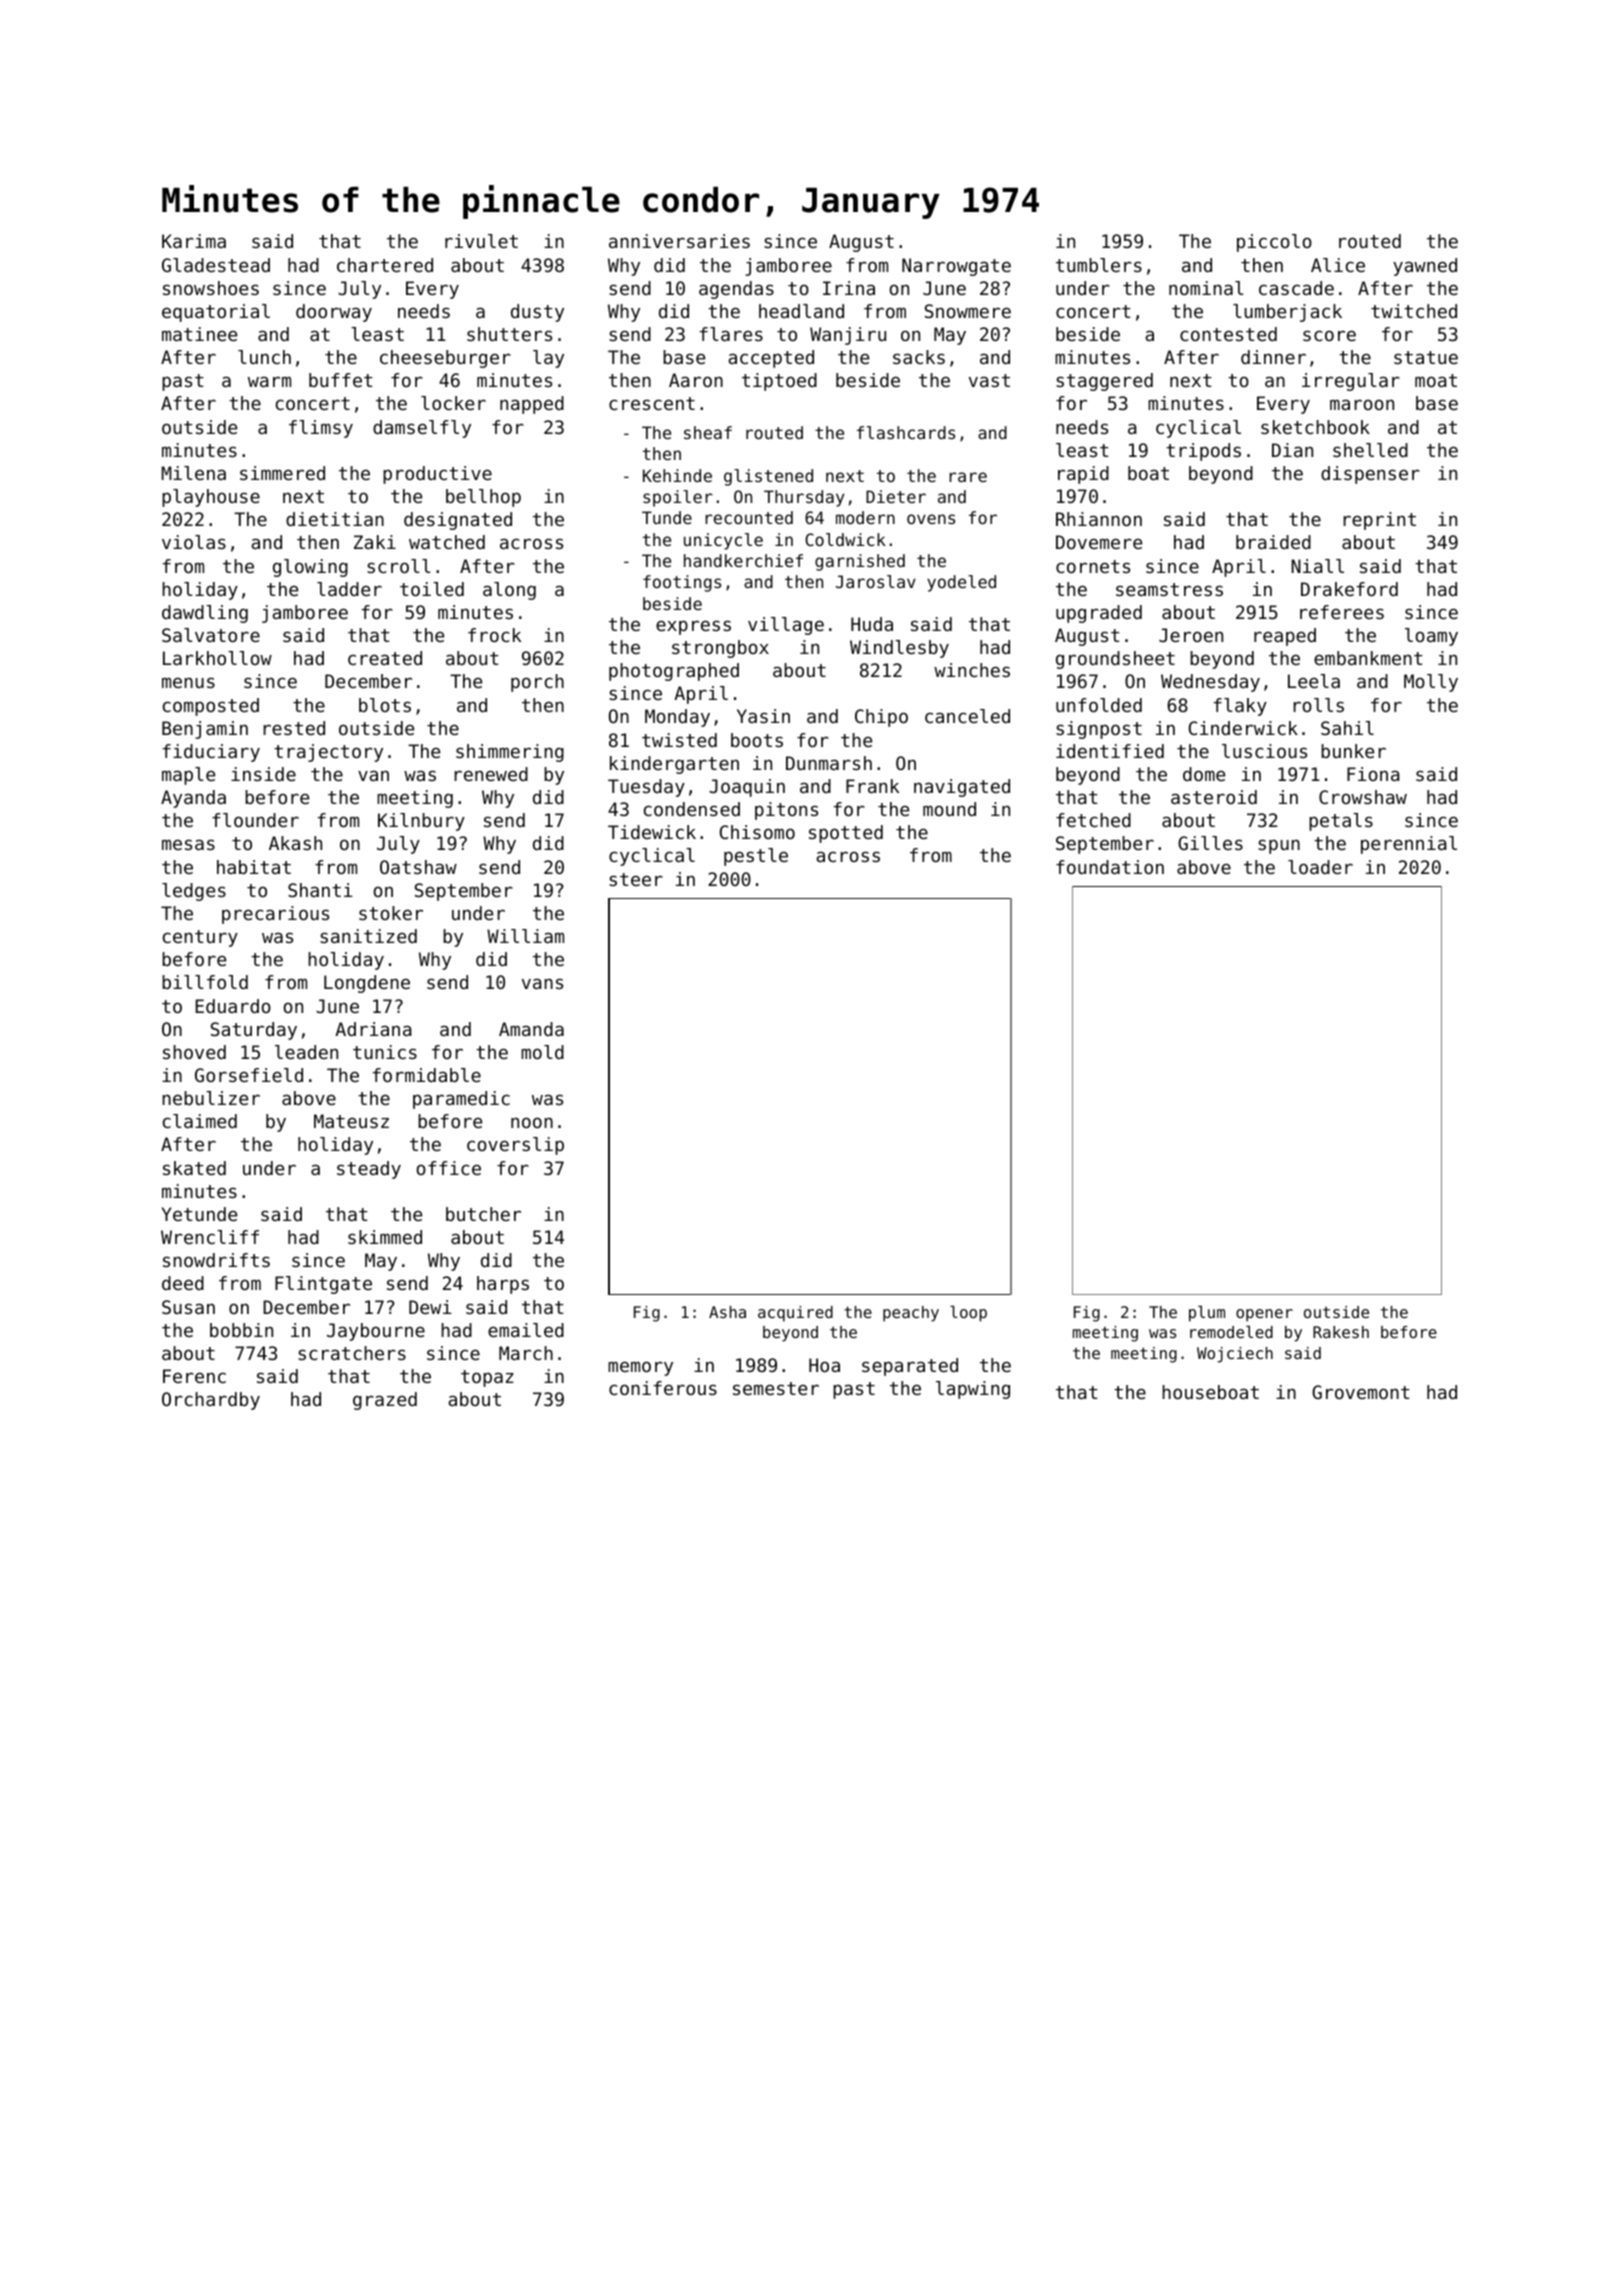 Image resolution: width=1620 pixels, height=2292 pixels. Describe the element at coordinates (385, 1237) in the screenshot. I see `skimmed` at that location.
